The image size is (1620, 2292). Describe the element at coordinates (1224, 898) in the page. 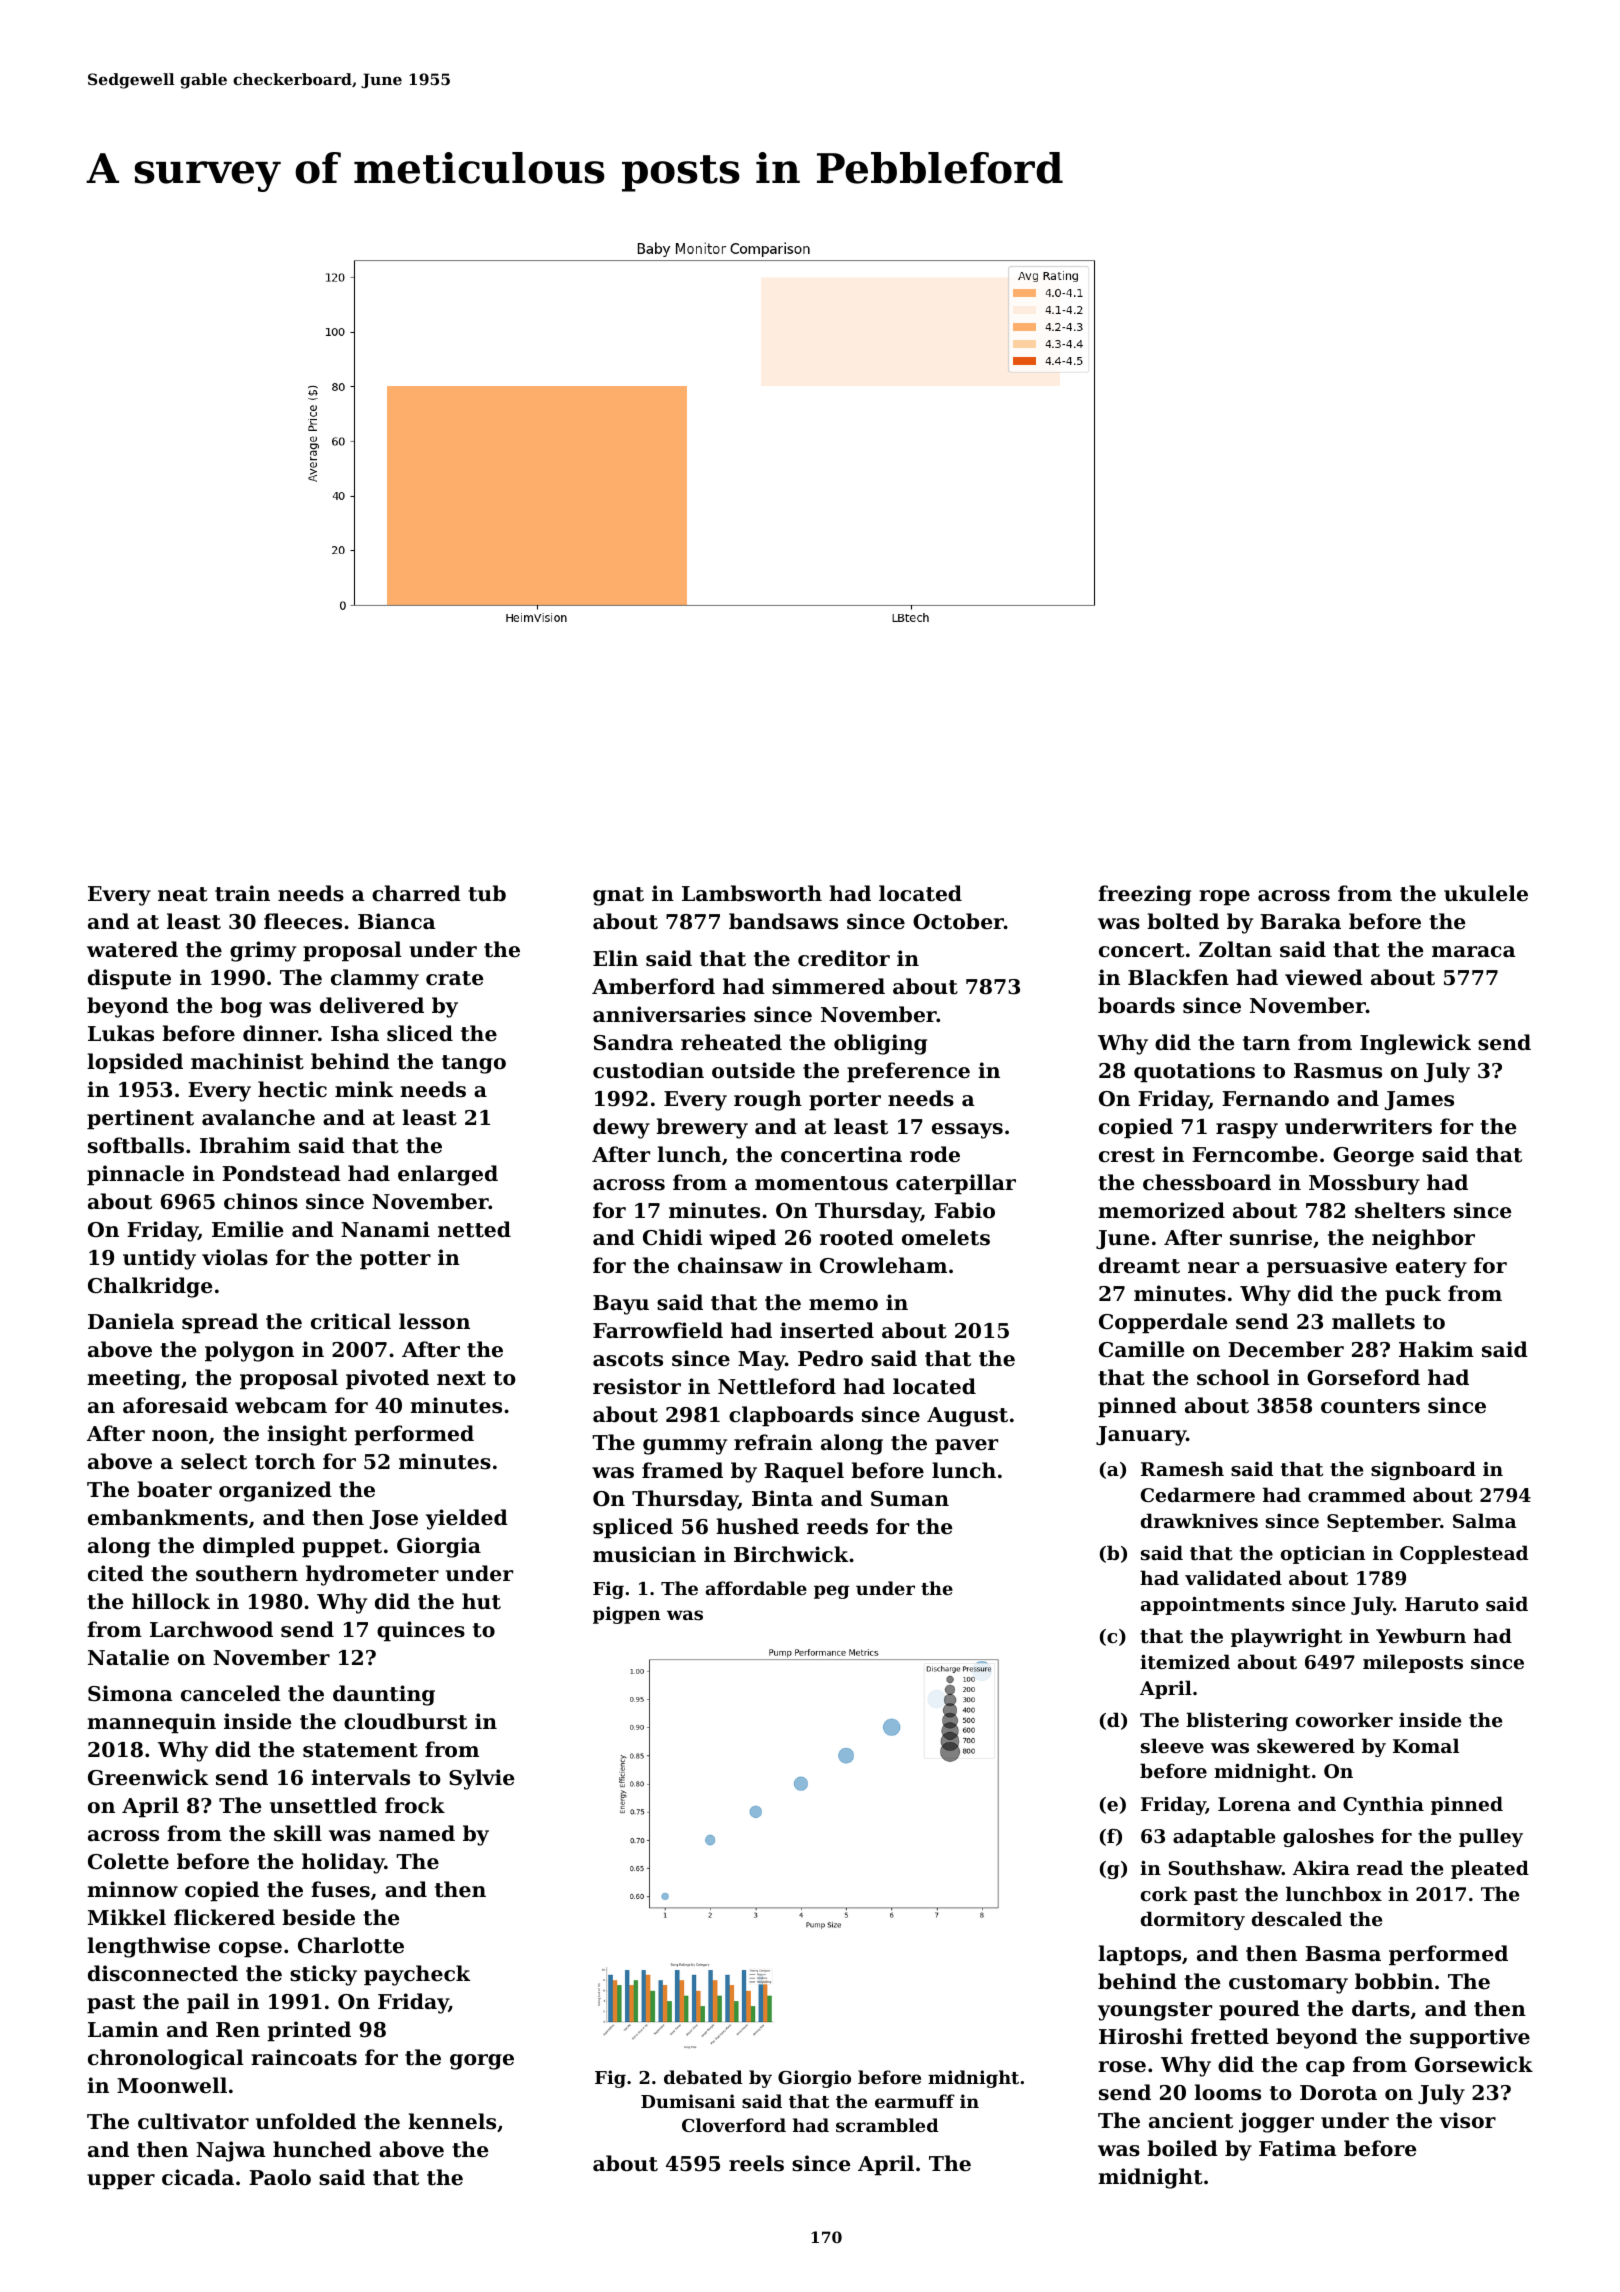

I see `rope` at that location.
